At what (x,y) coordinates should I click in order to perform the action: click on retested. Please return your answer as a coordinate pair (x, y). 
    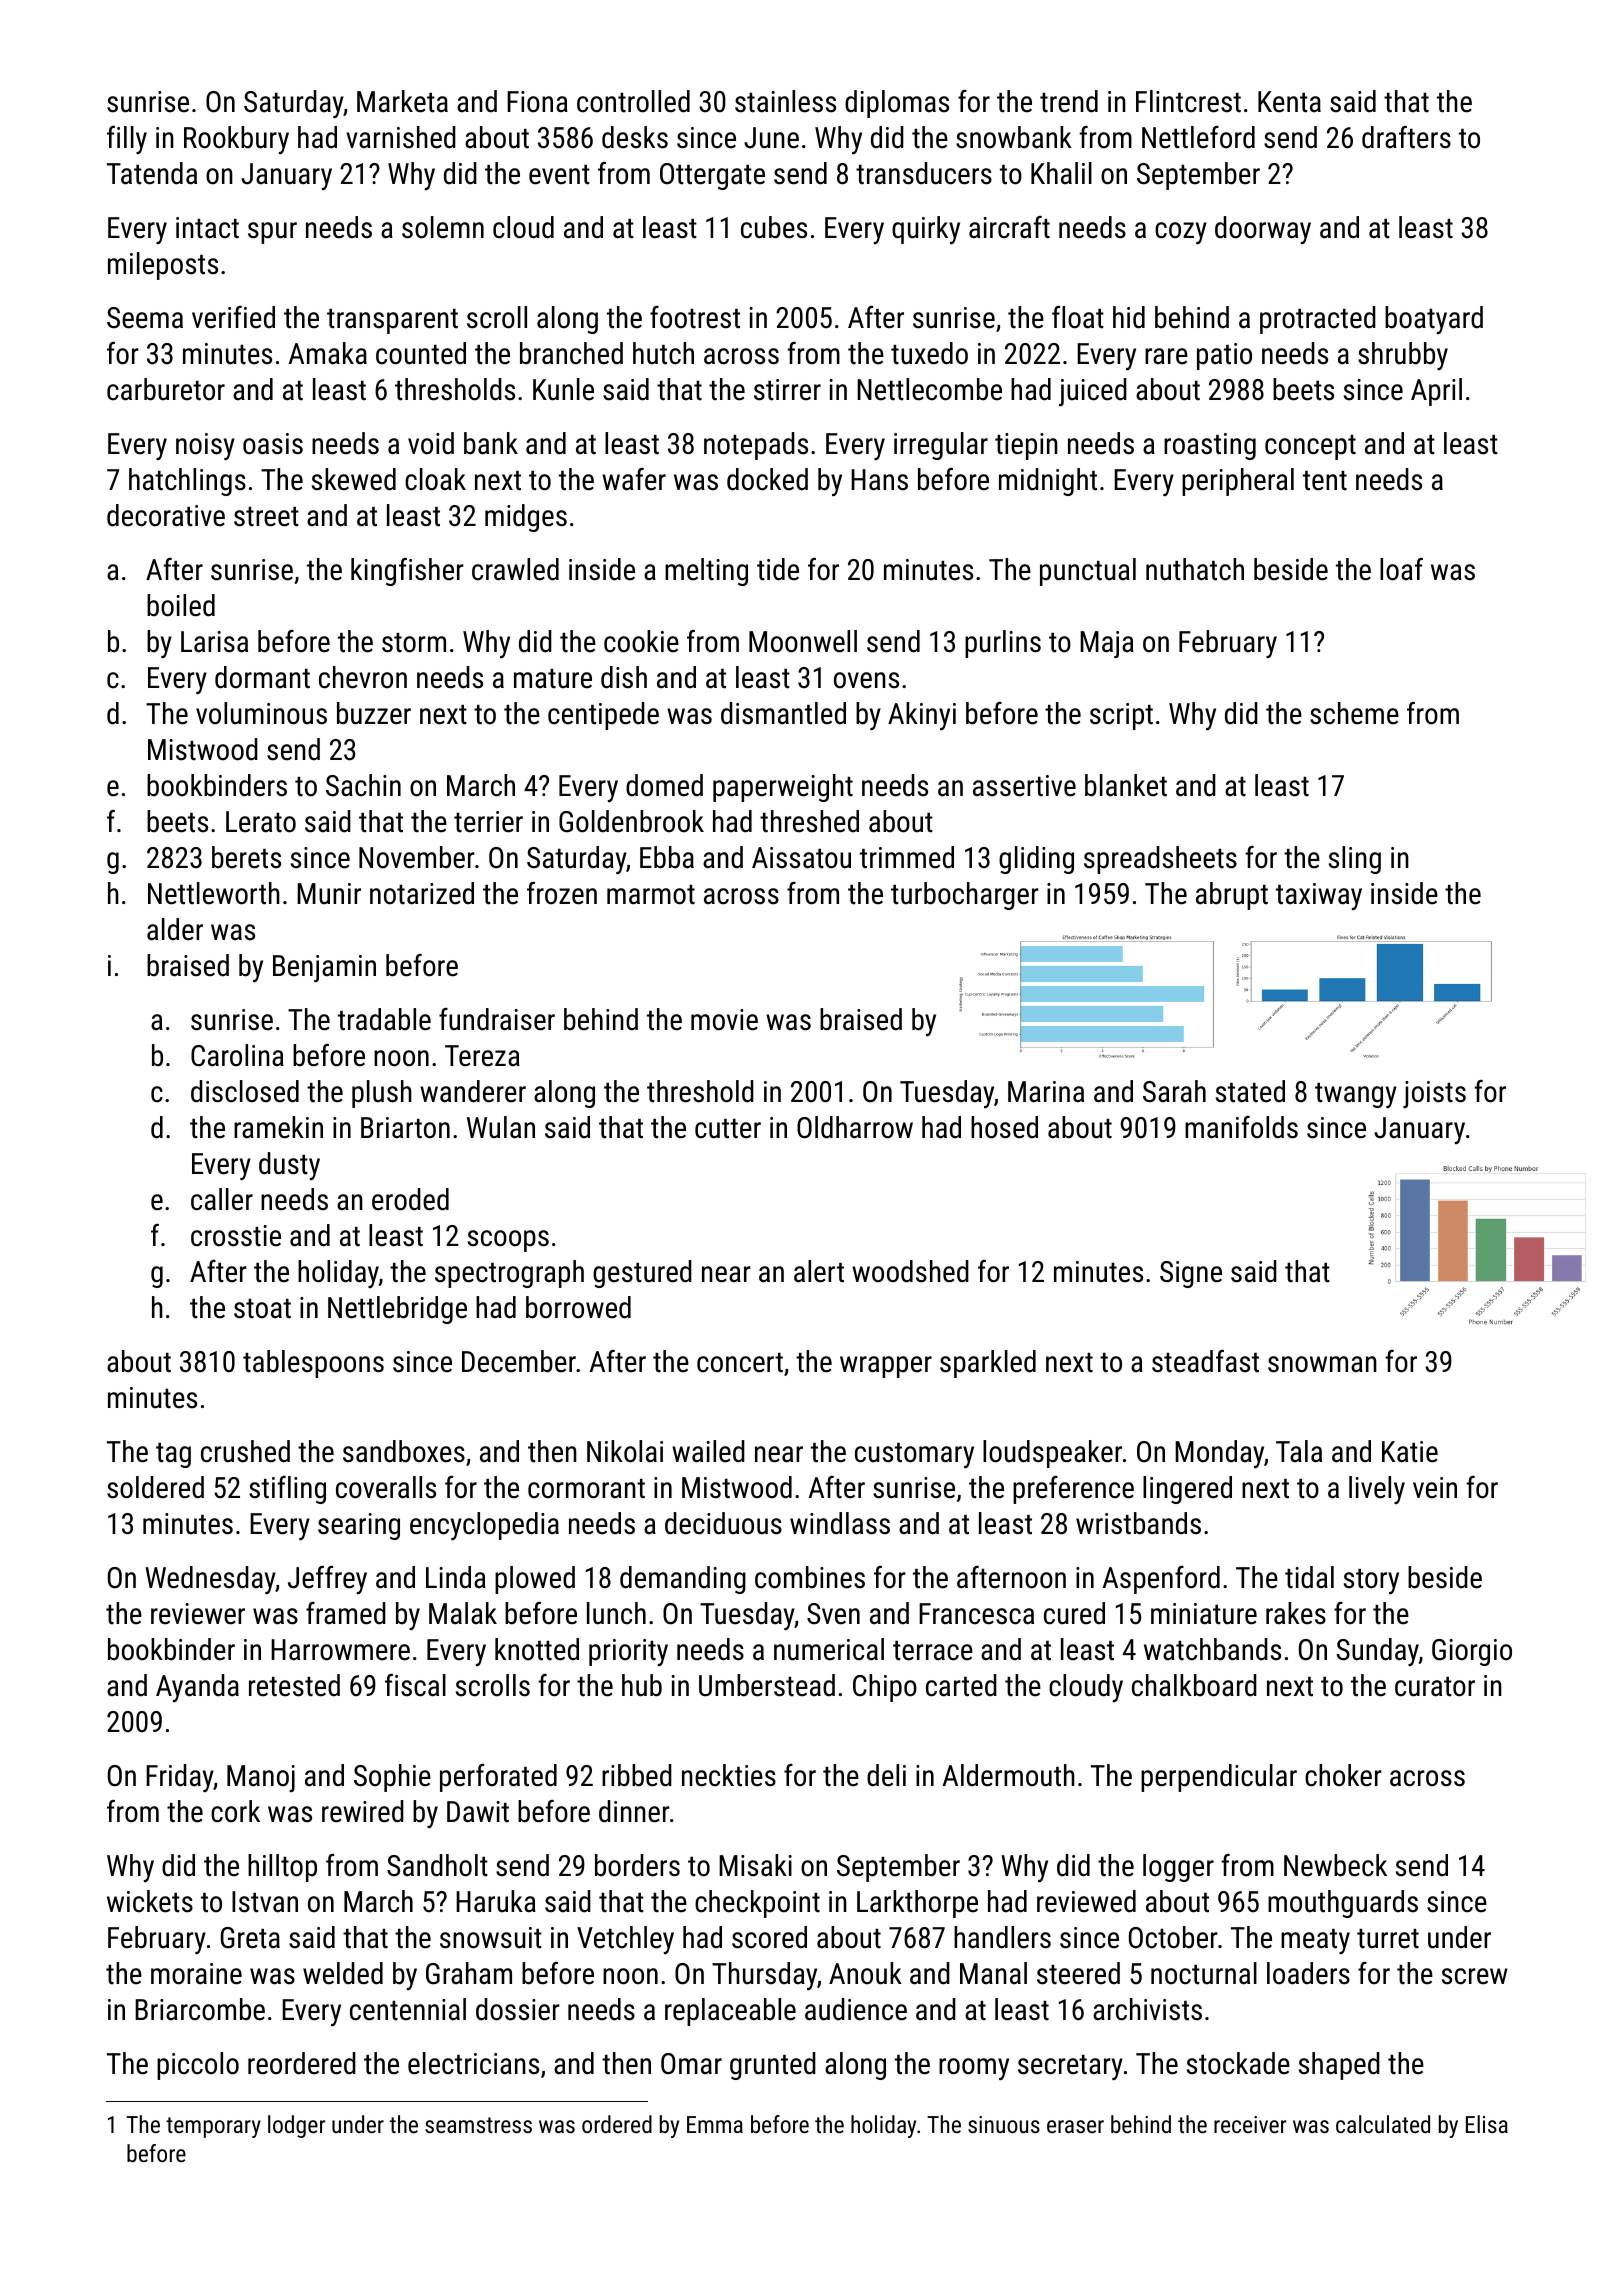
    Looking at the image, I should click on (294, 1685).
